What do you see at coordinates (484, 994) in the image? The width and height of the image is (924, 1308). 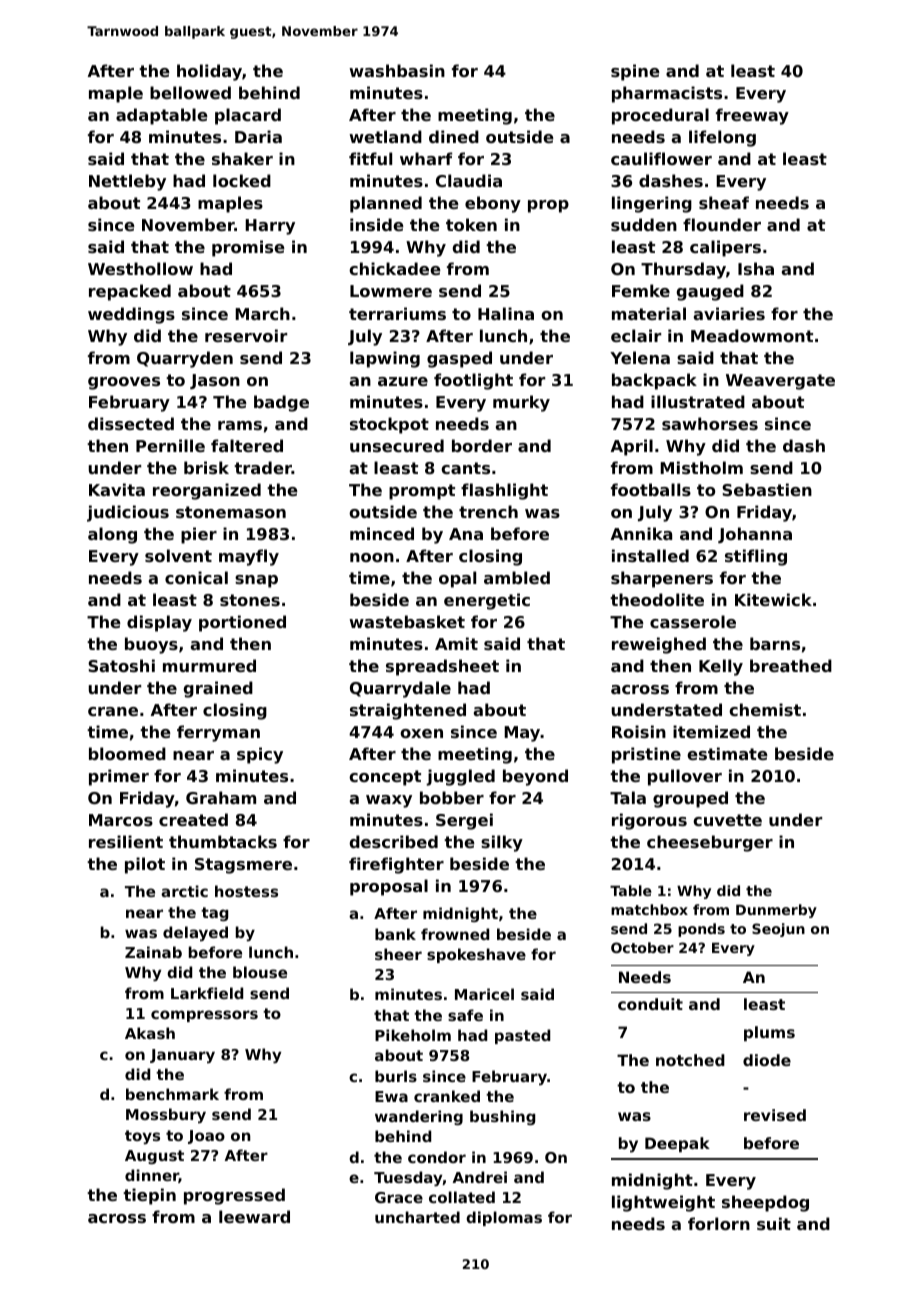 I see `Maricel` at bounding box center [484, 994].
